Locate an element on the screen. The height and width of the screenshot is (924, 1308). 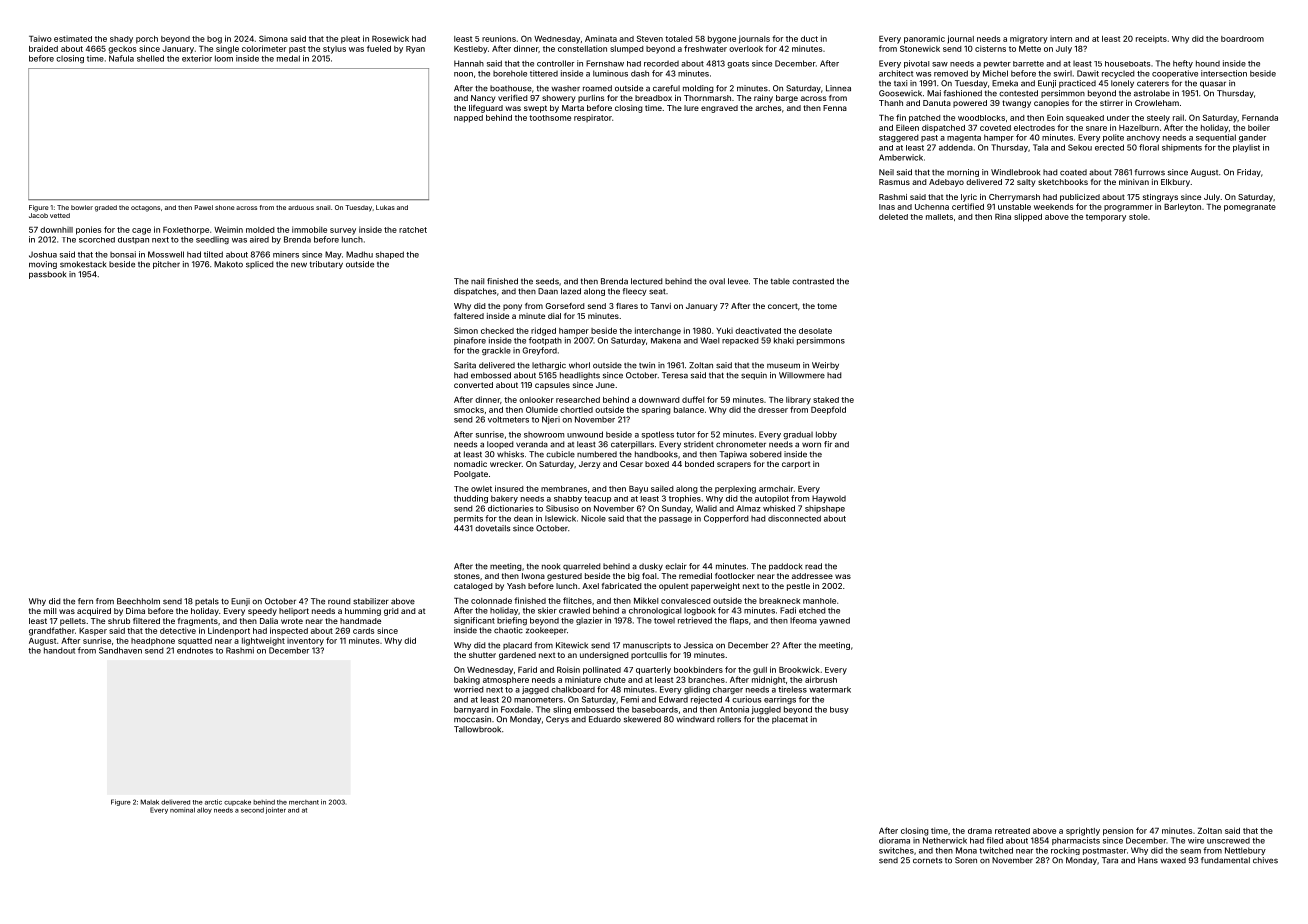
fir is located at coordinates (828, 444).
